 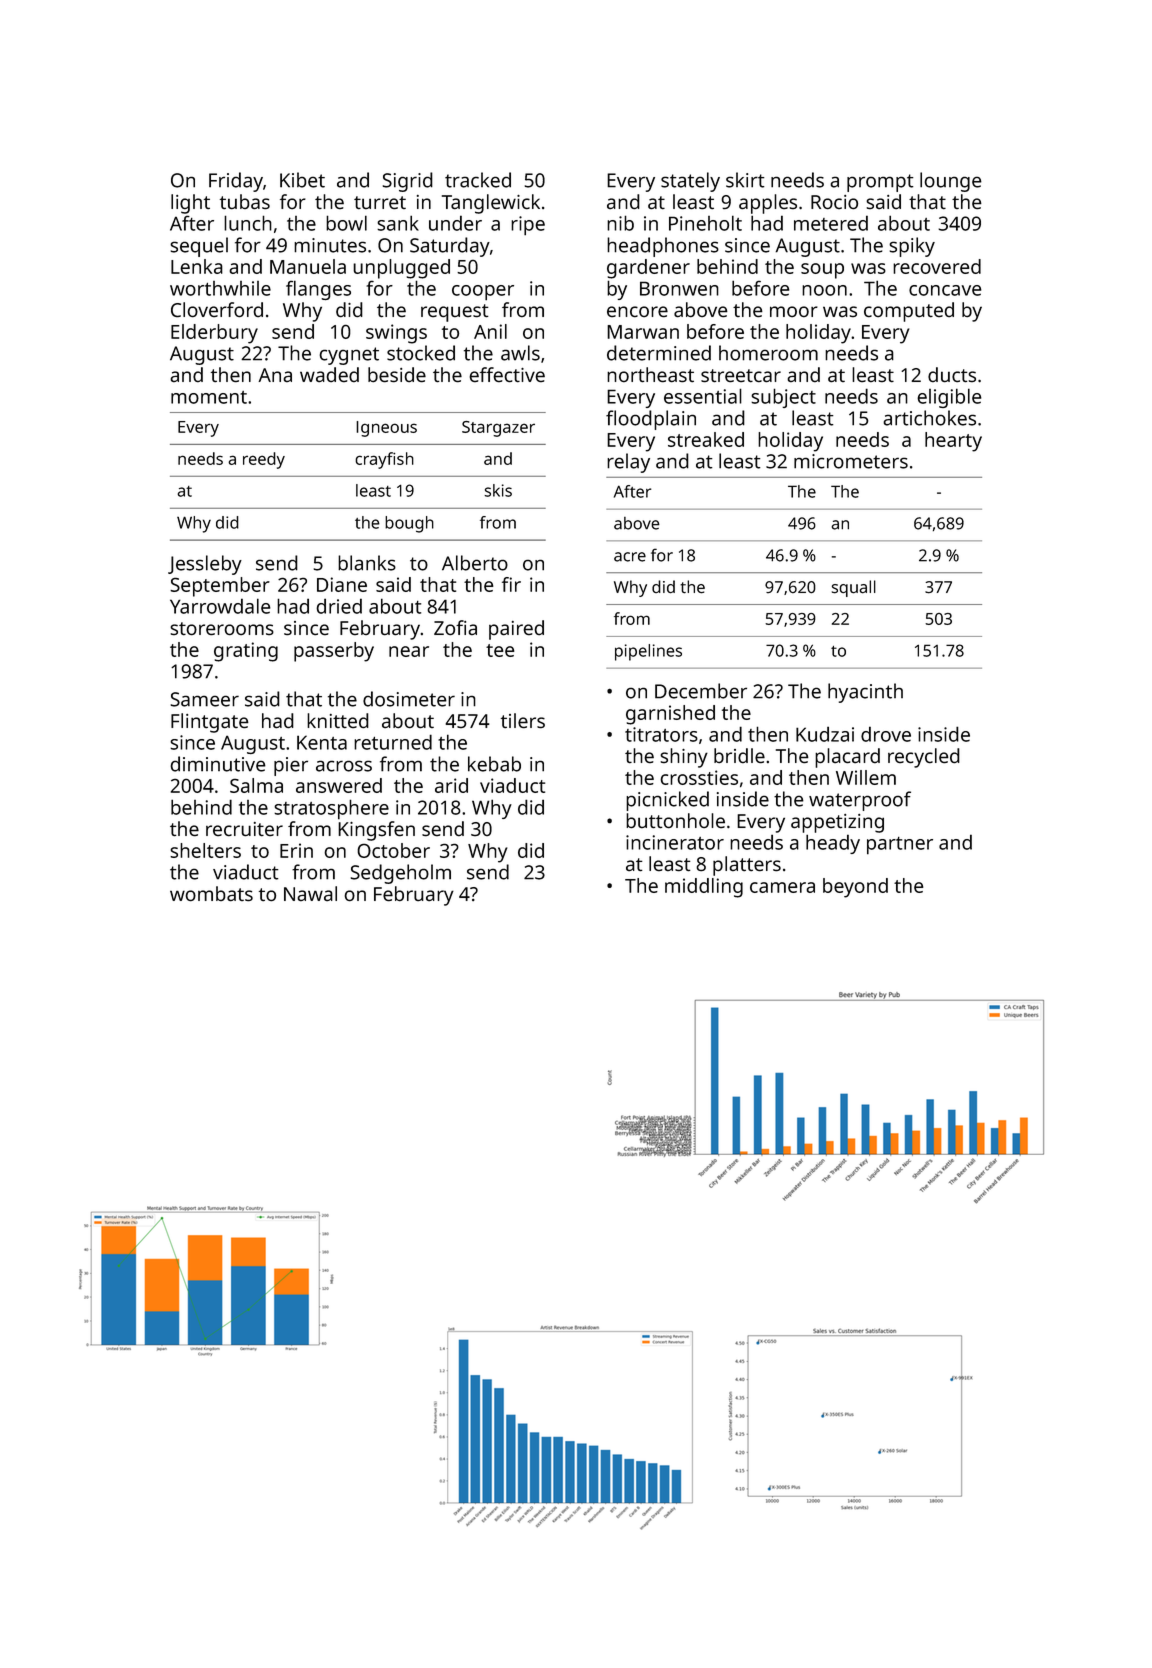 I want to click on hyacinth, so click(x=865, y=693).
